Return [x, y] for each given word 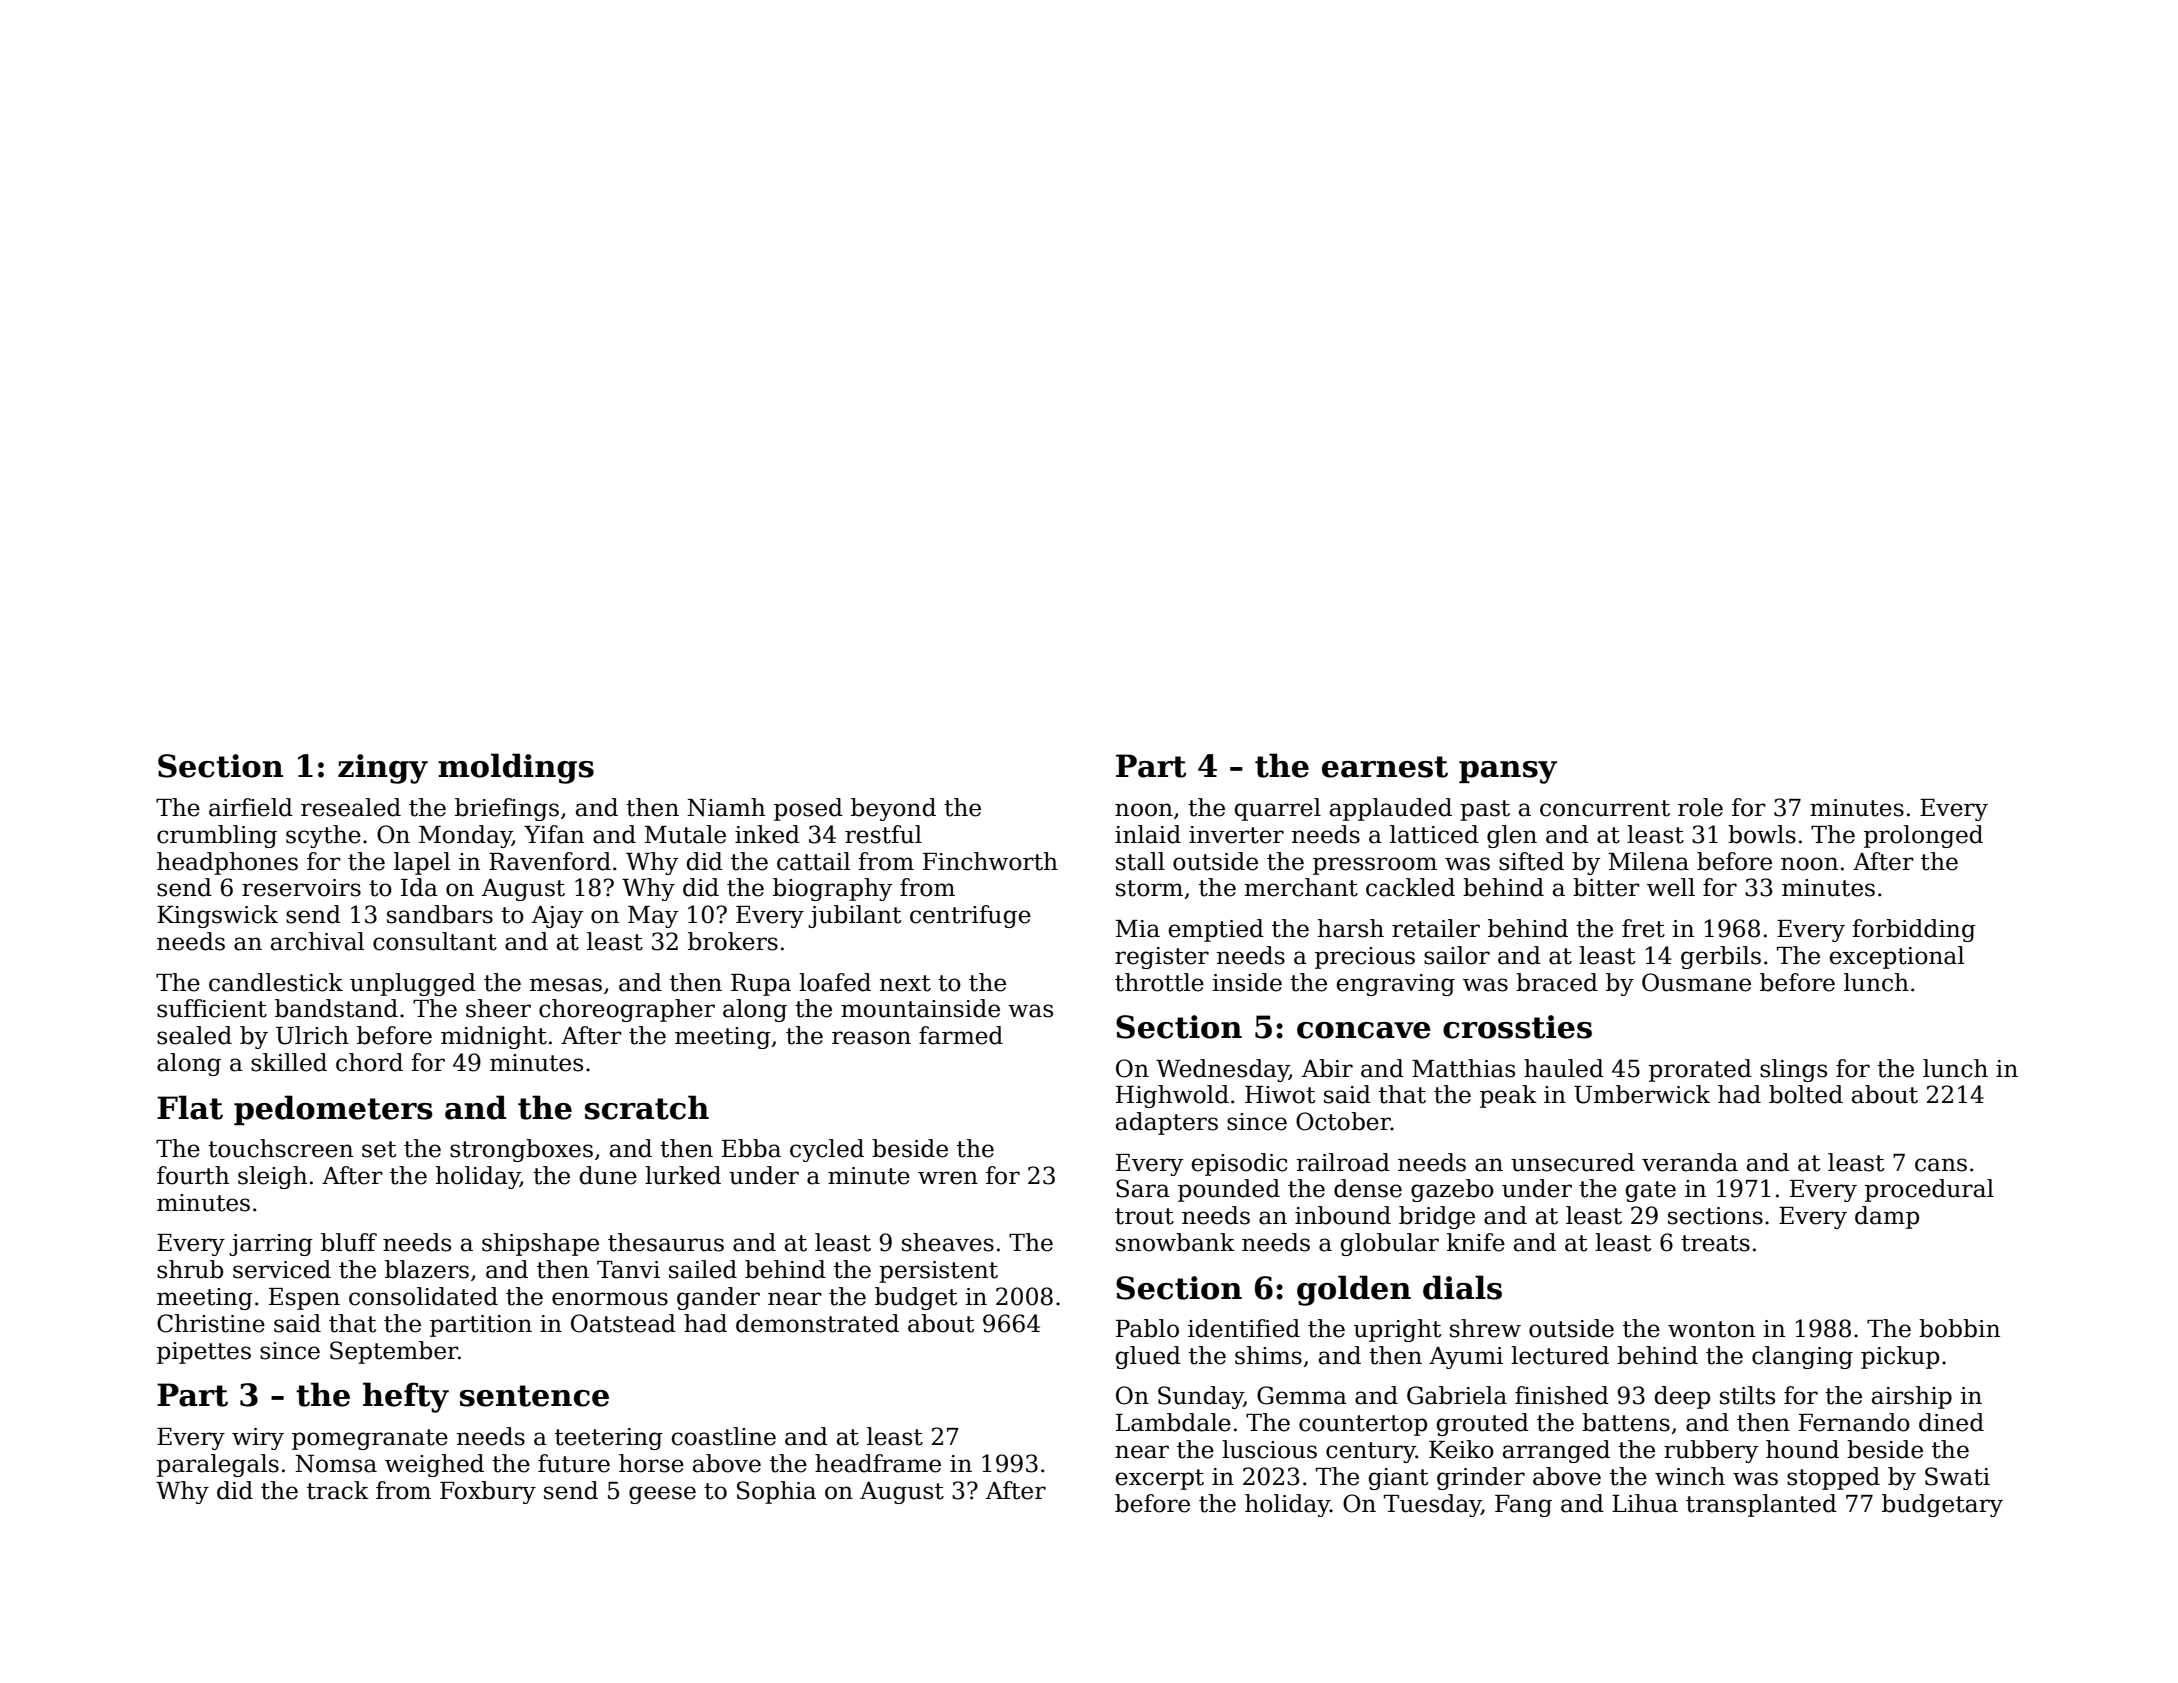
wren [948, 1178]
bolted [1806, 1094]
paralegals [218, 1465]
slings [1793, 1070]
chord [369, 1062]
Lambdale [1173, 1422]
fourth [193, 1175]
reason [871, 1038]
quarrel [1278, 809]
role [1700, 807]
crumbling [217, 836]
